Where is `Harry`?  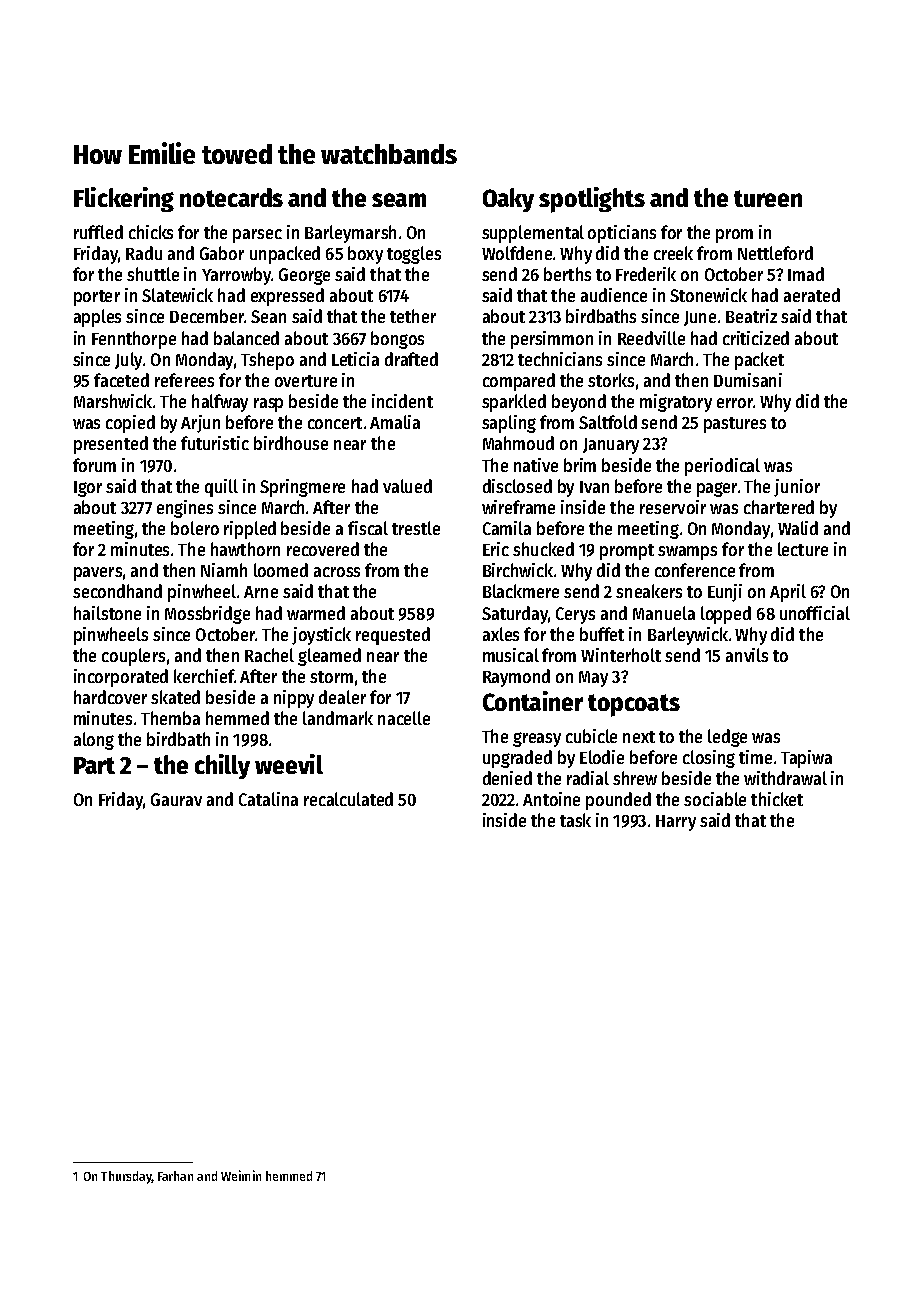
Harry is located at coordinates (676, 823).
